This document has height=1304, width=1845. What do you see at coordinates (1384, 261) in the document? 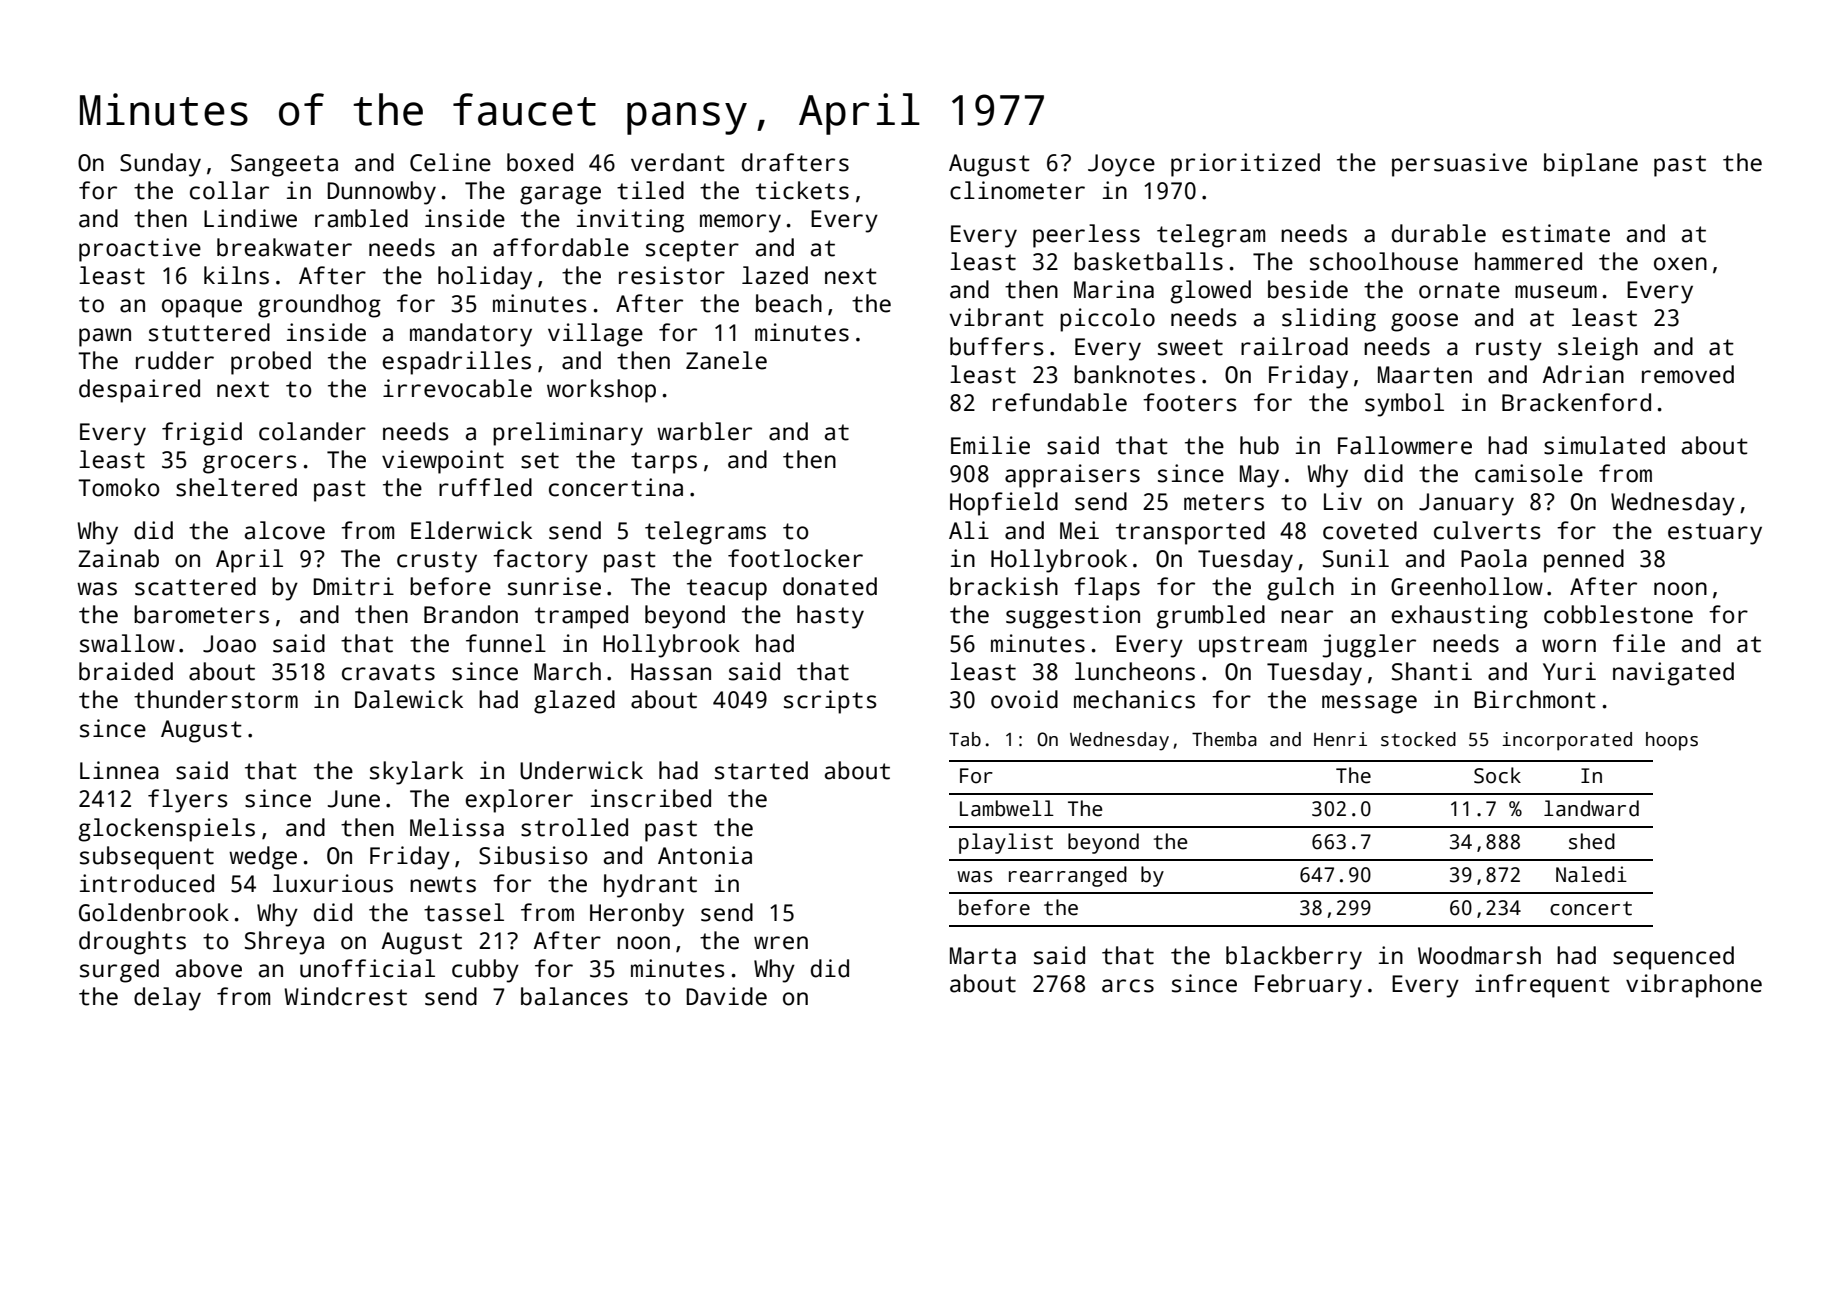
I see `schoolhouse` at bounding box center [1384, 261].
